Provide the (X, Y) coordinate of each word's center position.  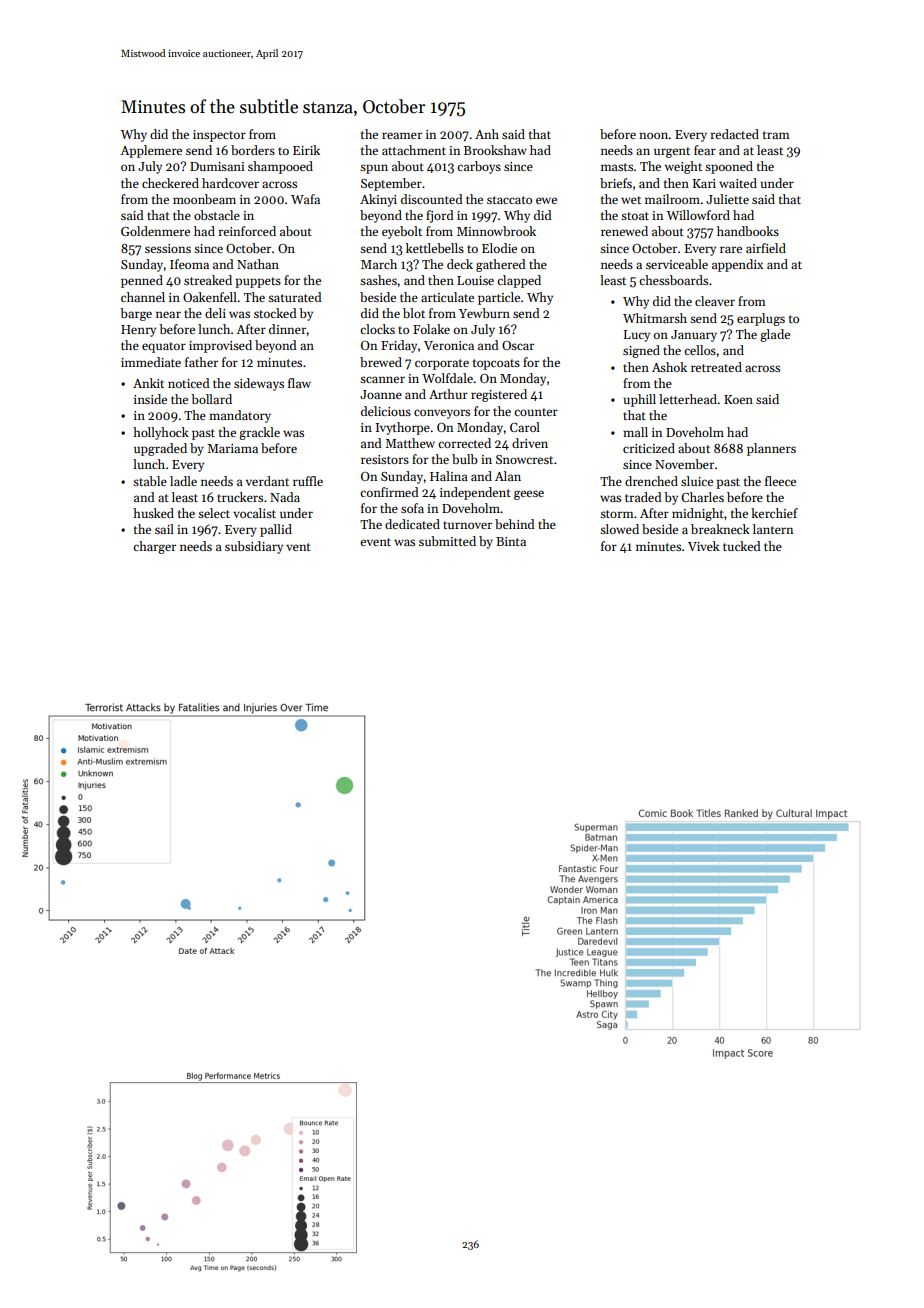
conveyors (442, 414)
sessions (168, 248)
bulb (465, 459)
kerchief (774, 513)
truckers (240, 497)
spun (374, 169)
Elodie (499, 248)
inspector (219, 136)
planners (771, 449)
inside (150, 399)
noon (654, 135)
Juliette (727, 199)
